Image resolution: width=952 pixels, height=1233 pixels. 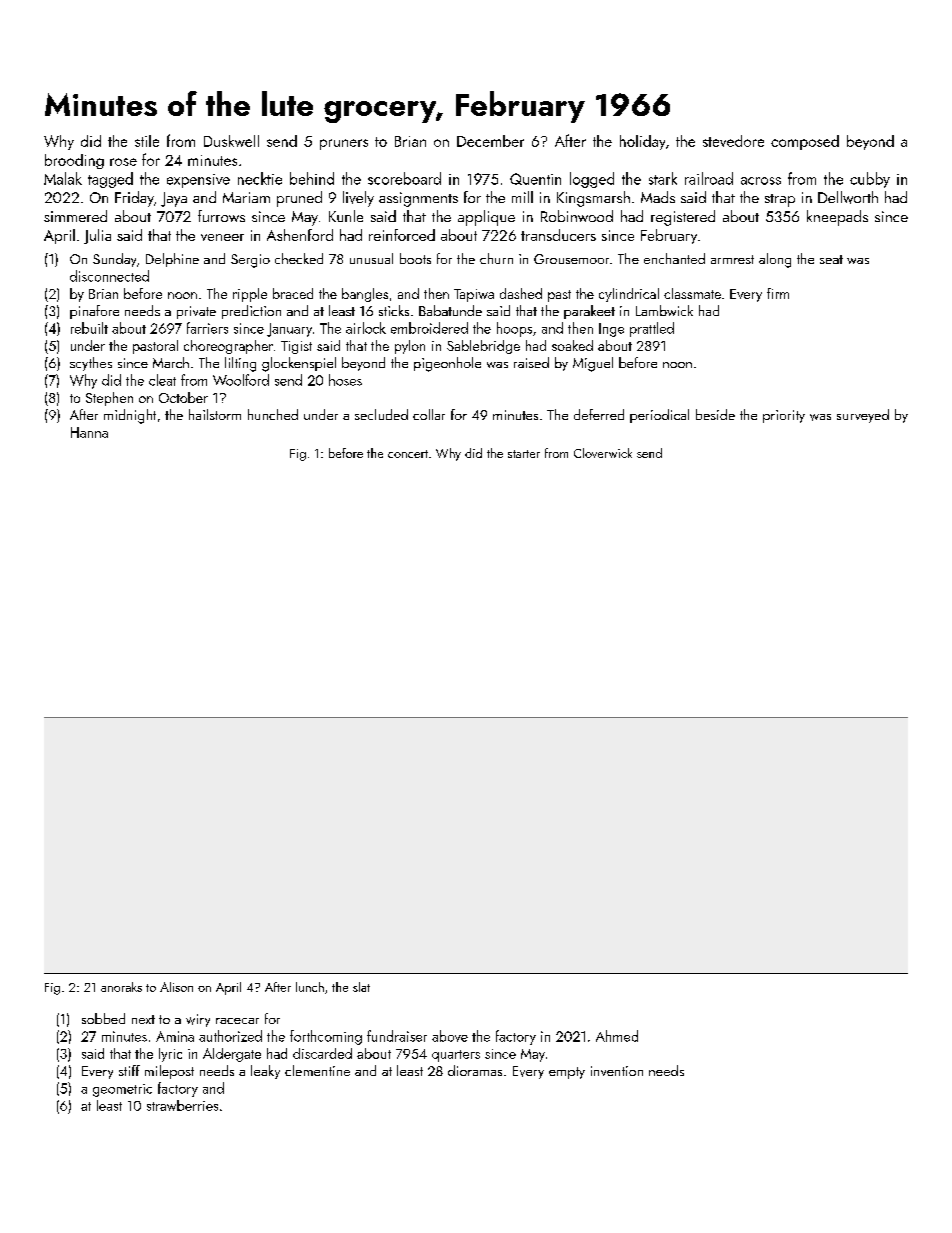 I want to click on registered, so click(x=683, y=218).
